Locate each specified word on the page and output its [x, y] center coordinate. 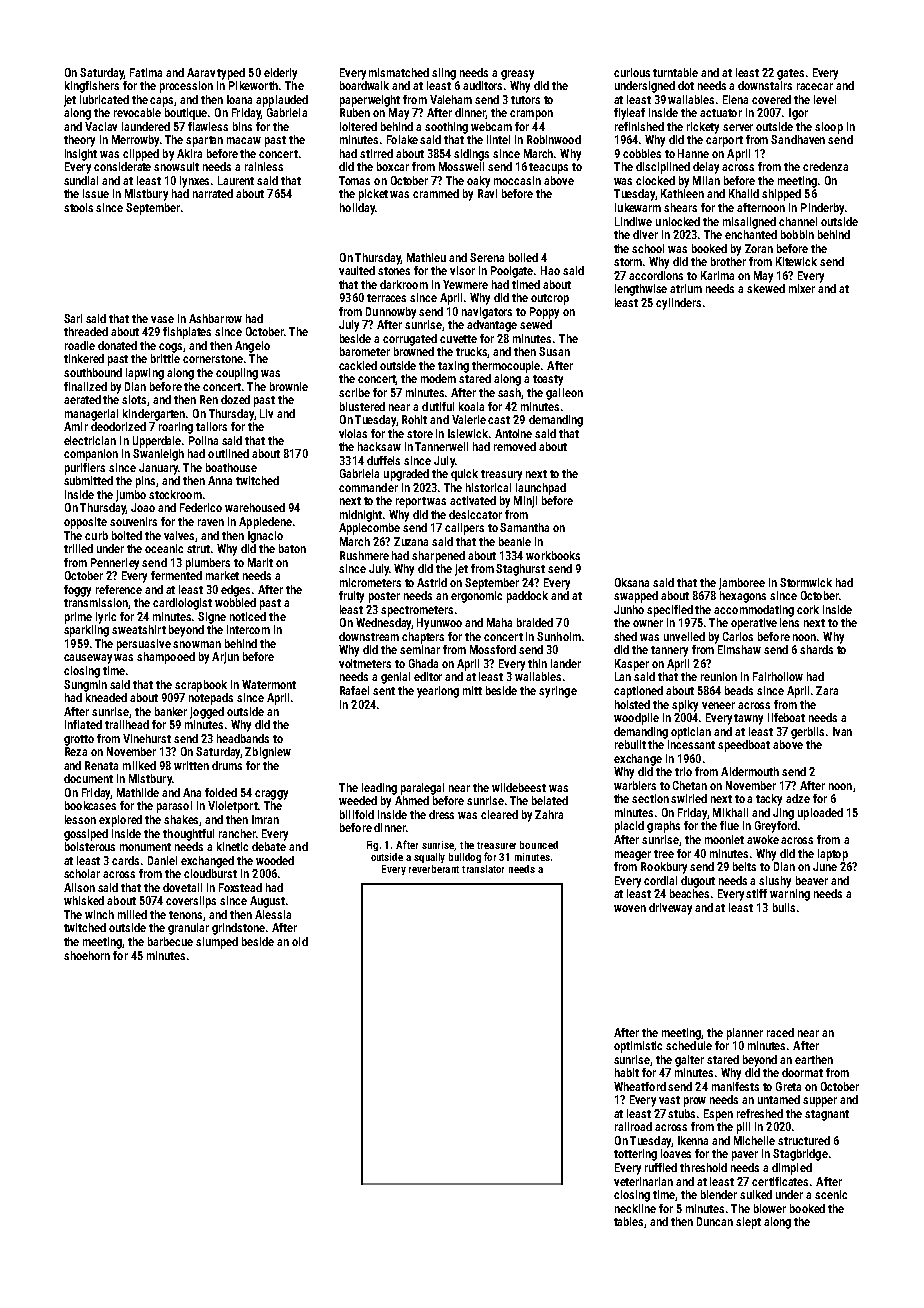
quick [464, 475]
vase [162, 319]
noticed [248, 616]
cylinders [678, 304]
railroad [633, 1126]
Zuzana [411, 541]
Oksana [632, 582]
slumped [217, 943]
